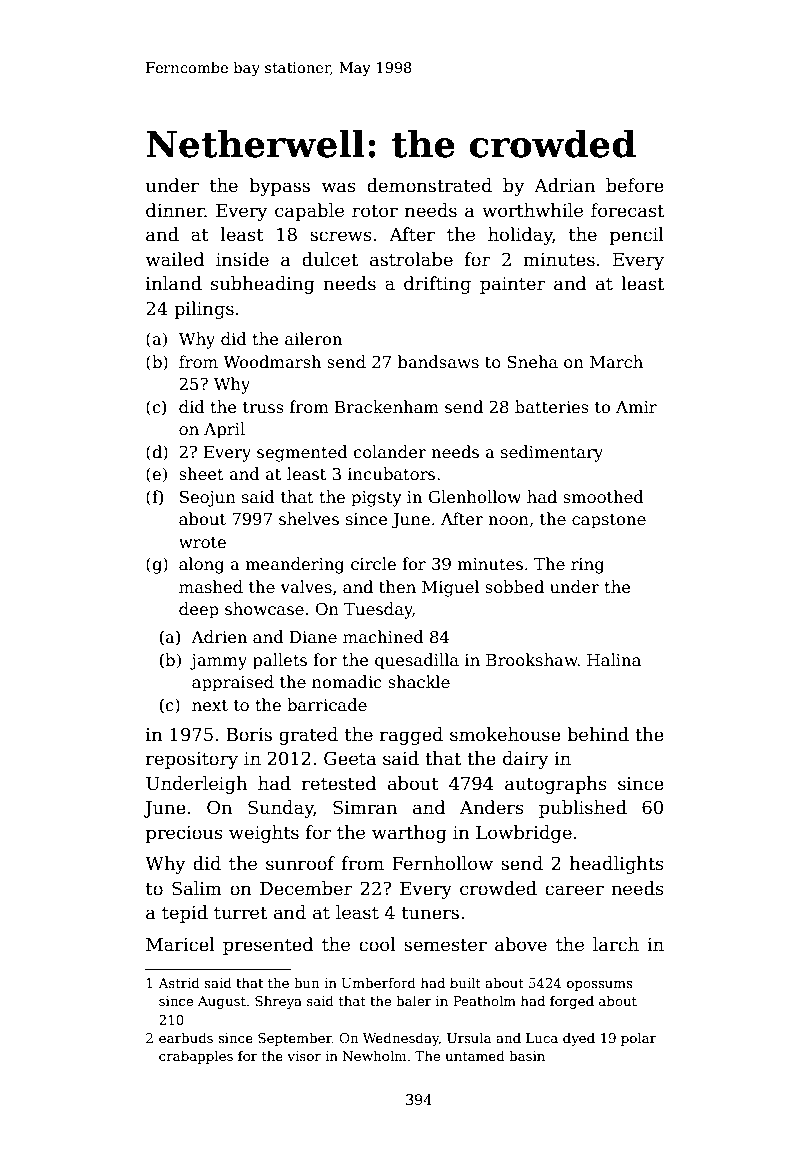 The width and height of the screenshot is (810, 1149). What do you see at coordinates (264, 609) in the screenshot?
I see `showcase` at bounding box center [264, 609].
